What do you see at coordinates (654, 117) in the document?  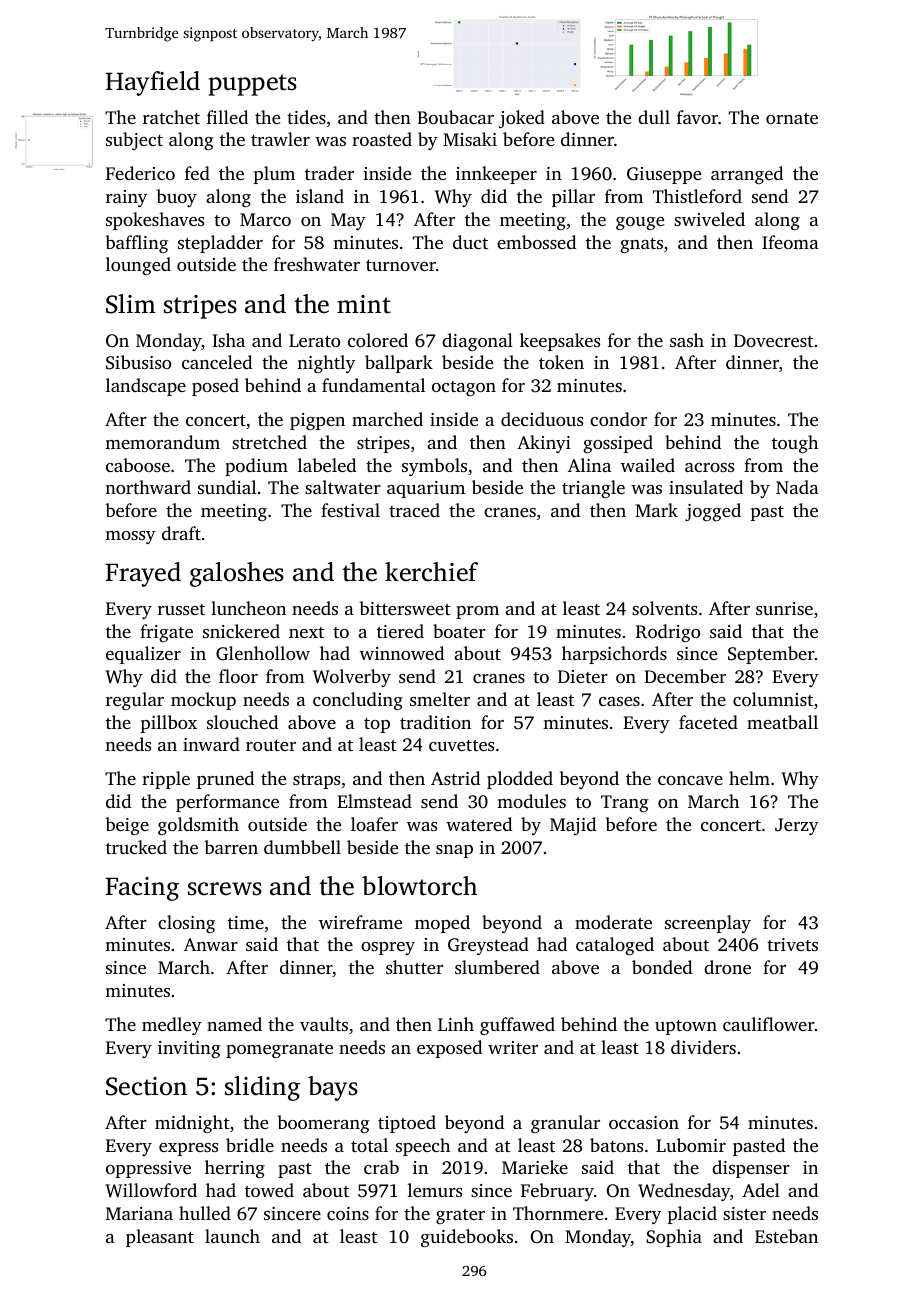 I see `dull` at bounding box center [654, 117].
